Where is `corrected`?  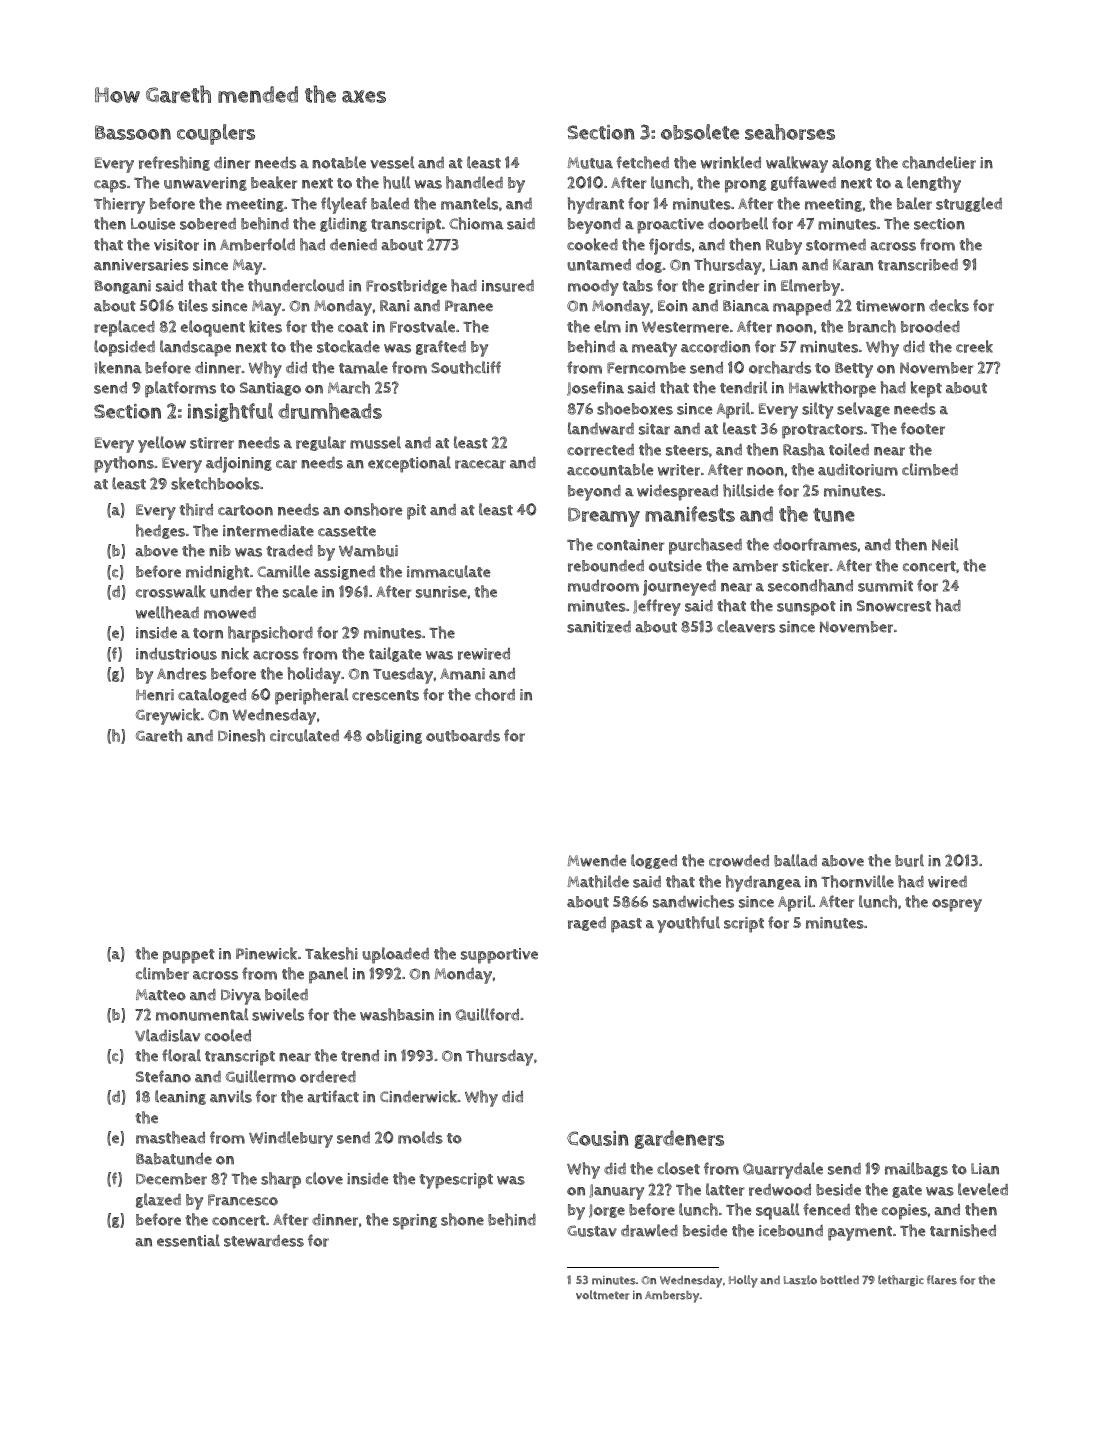
corrected is located at coordinates (600, 450).
